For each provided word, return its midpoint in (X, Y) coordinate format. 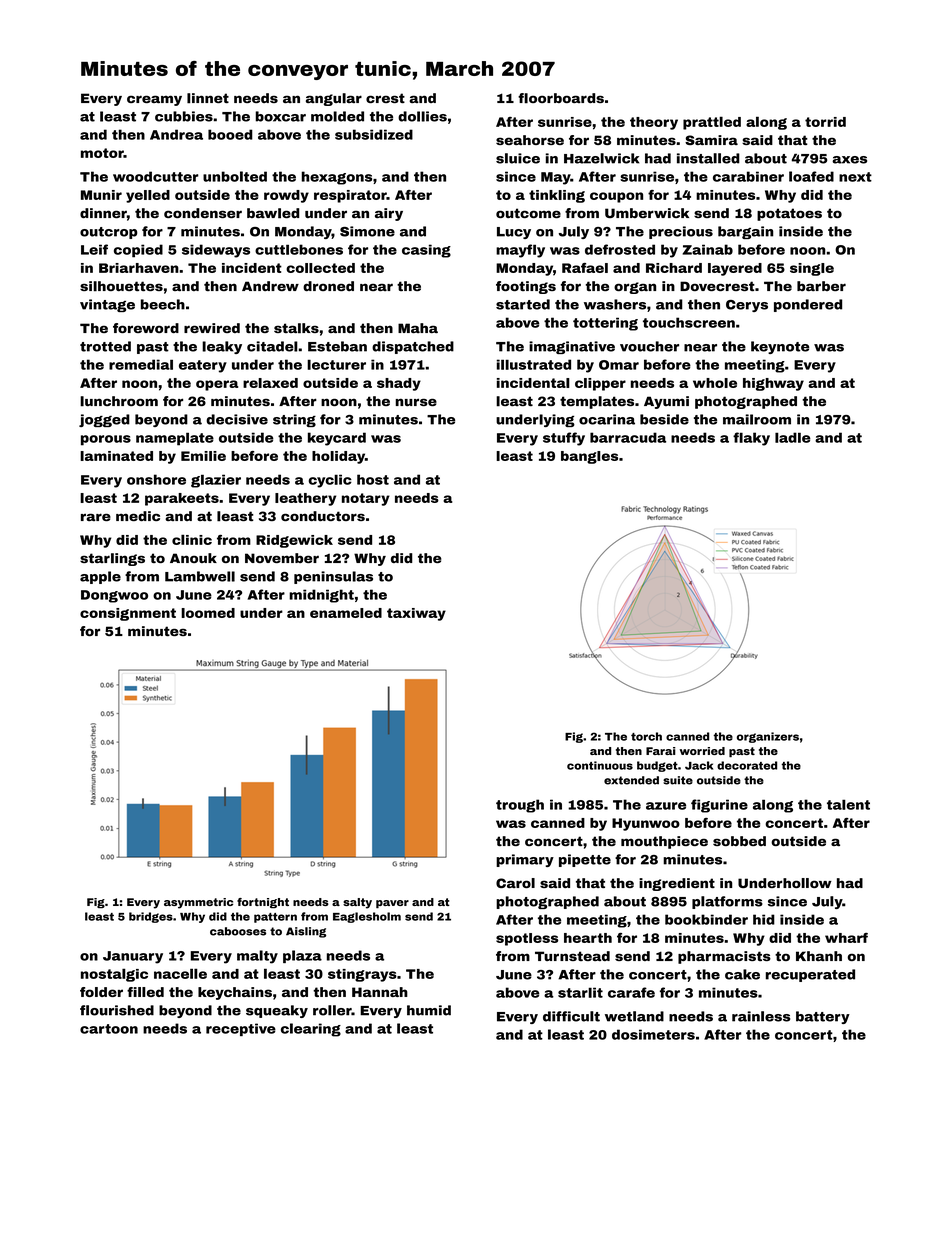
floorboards (561, 98)
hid (764, 919)
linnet (208, 98)
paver (392, 904)
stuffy (564, 439)
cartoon (109, 1029)
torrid (825, 122)
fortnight (263, 903)
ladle (793, 437)
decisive (237, 419)
